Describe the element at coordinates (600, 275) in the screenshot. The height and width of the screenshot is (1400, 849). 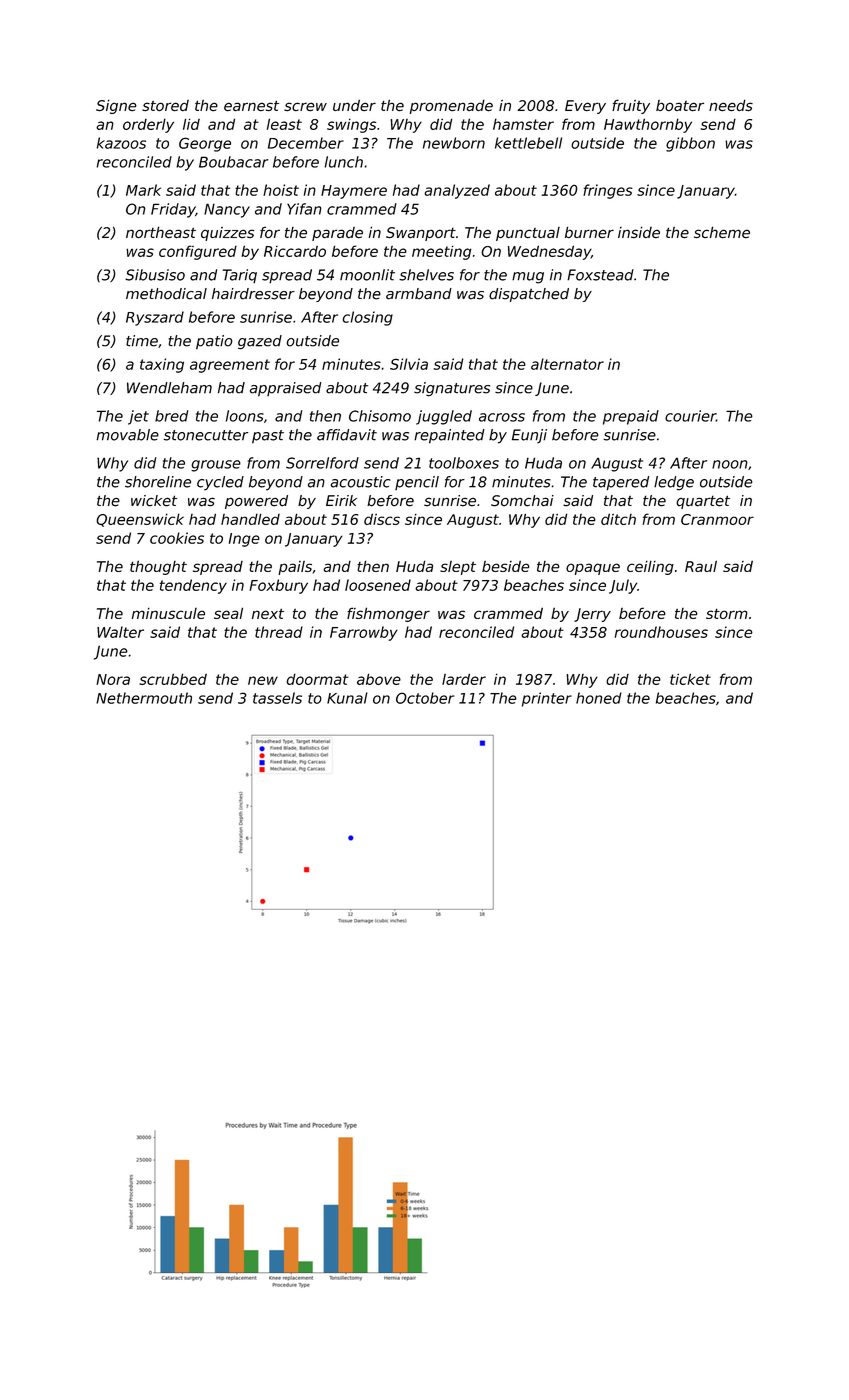
I see `Foxstead` at that location.
